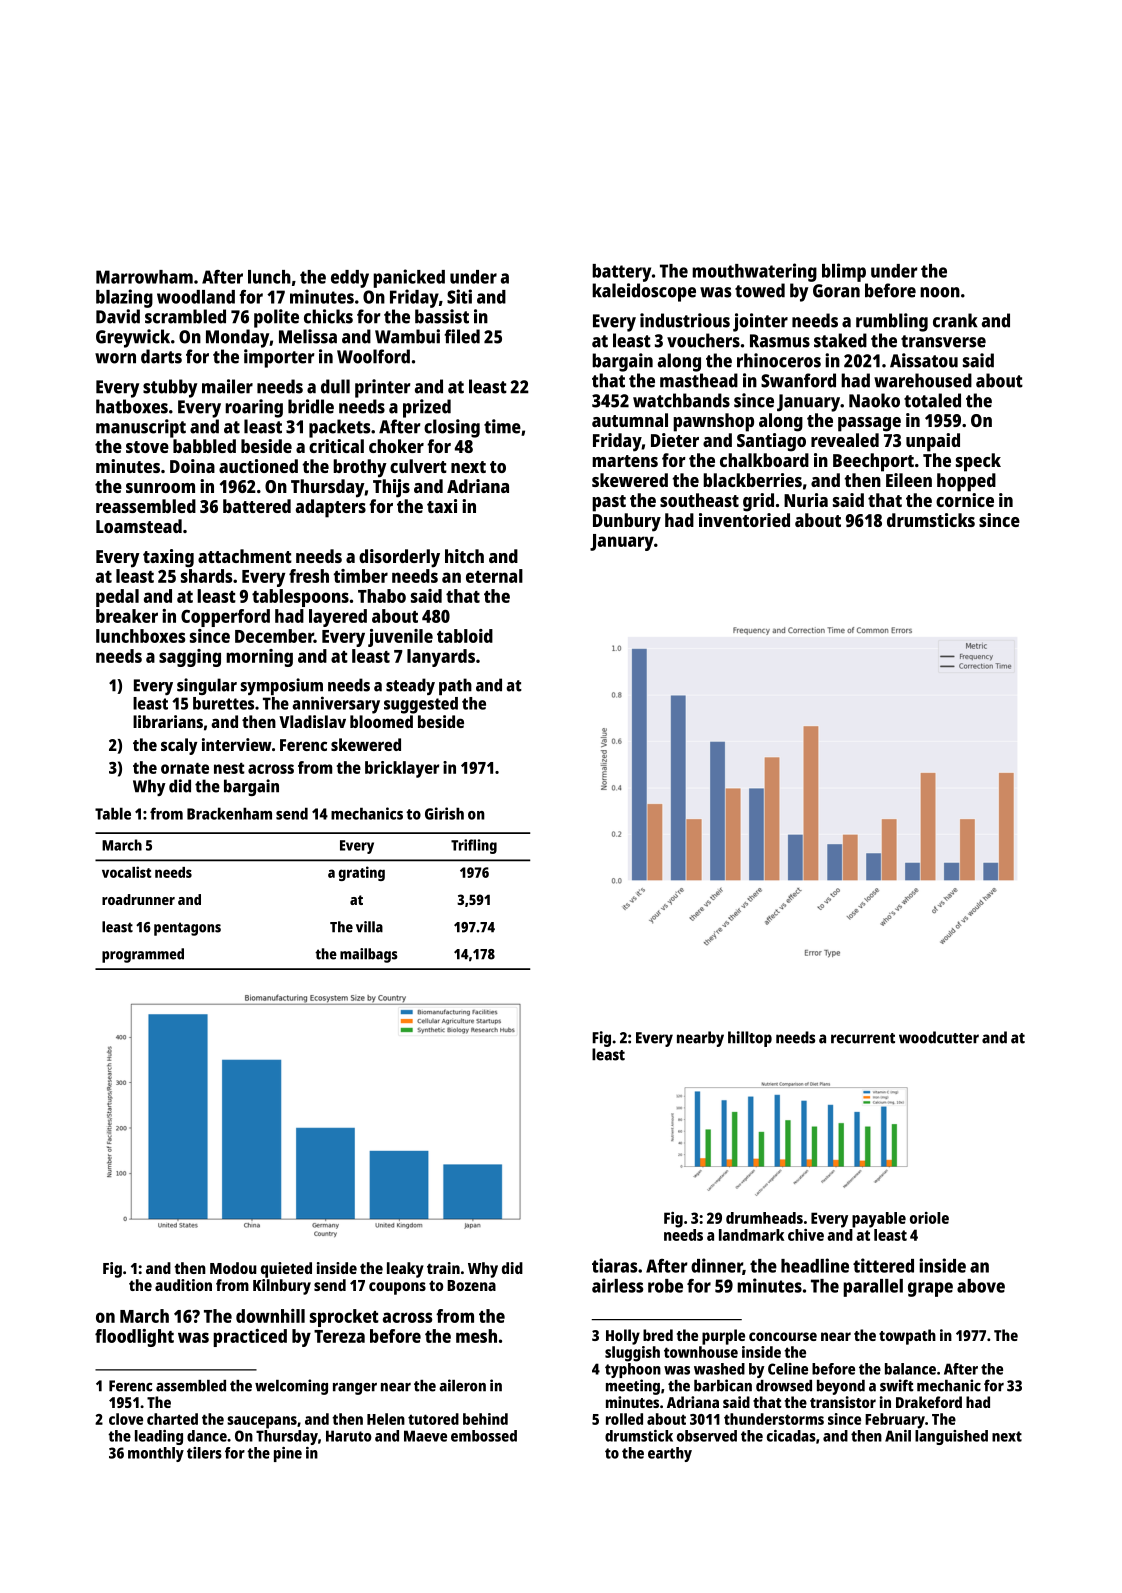 The image size is (1122, 1593). What do you see at coordinates (405, 1270) in the page?
I see `leaky` at bounding box center [405, 1270].
